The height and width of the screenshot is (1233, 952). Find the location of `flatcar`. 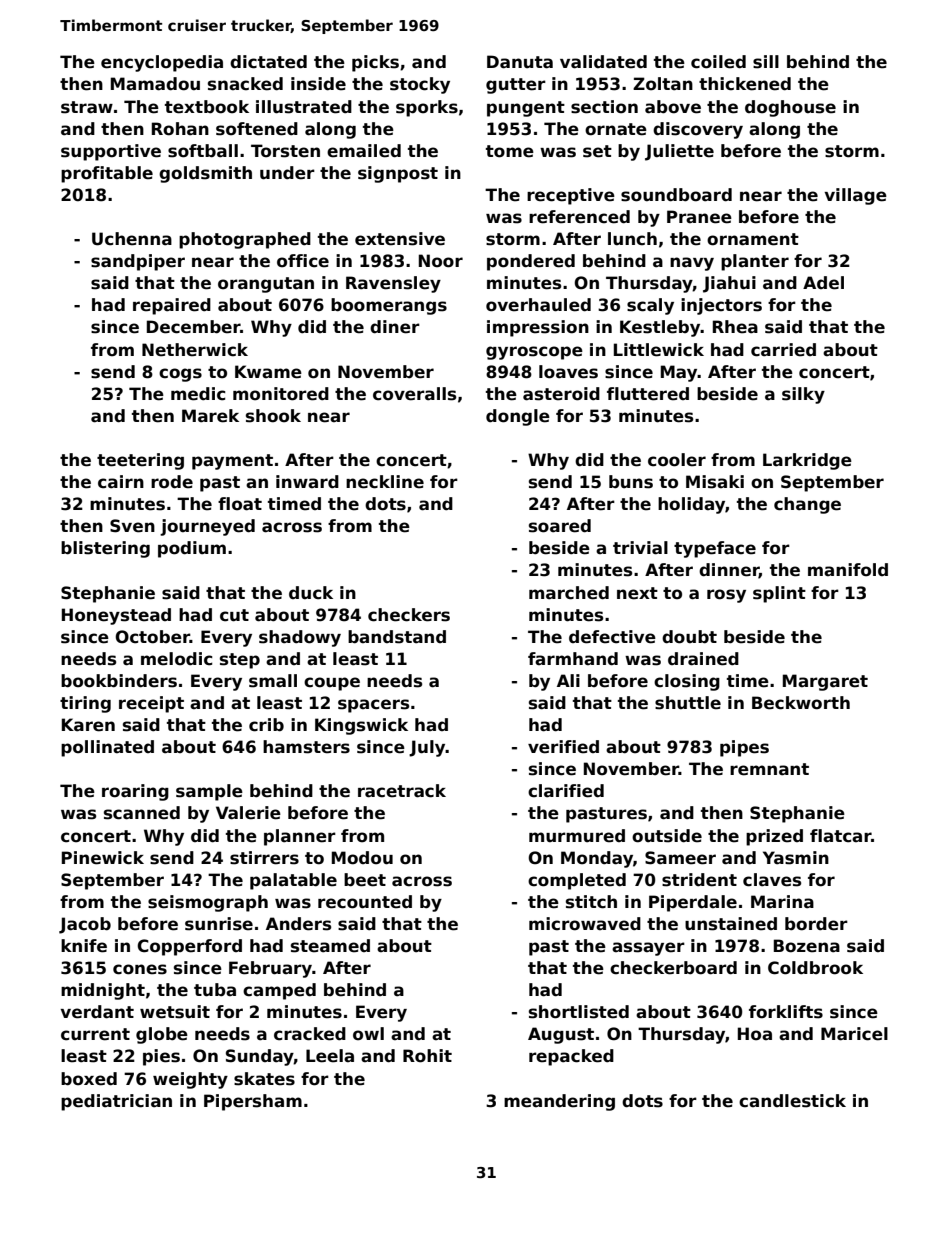

flatcar is located at coordinates (840, 836).
